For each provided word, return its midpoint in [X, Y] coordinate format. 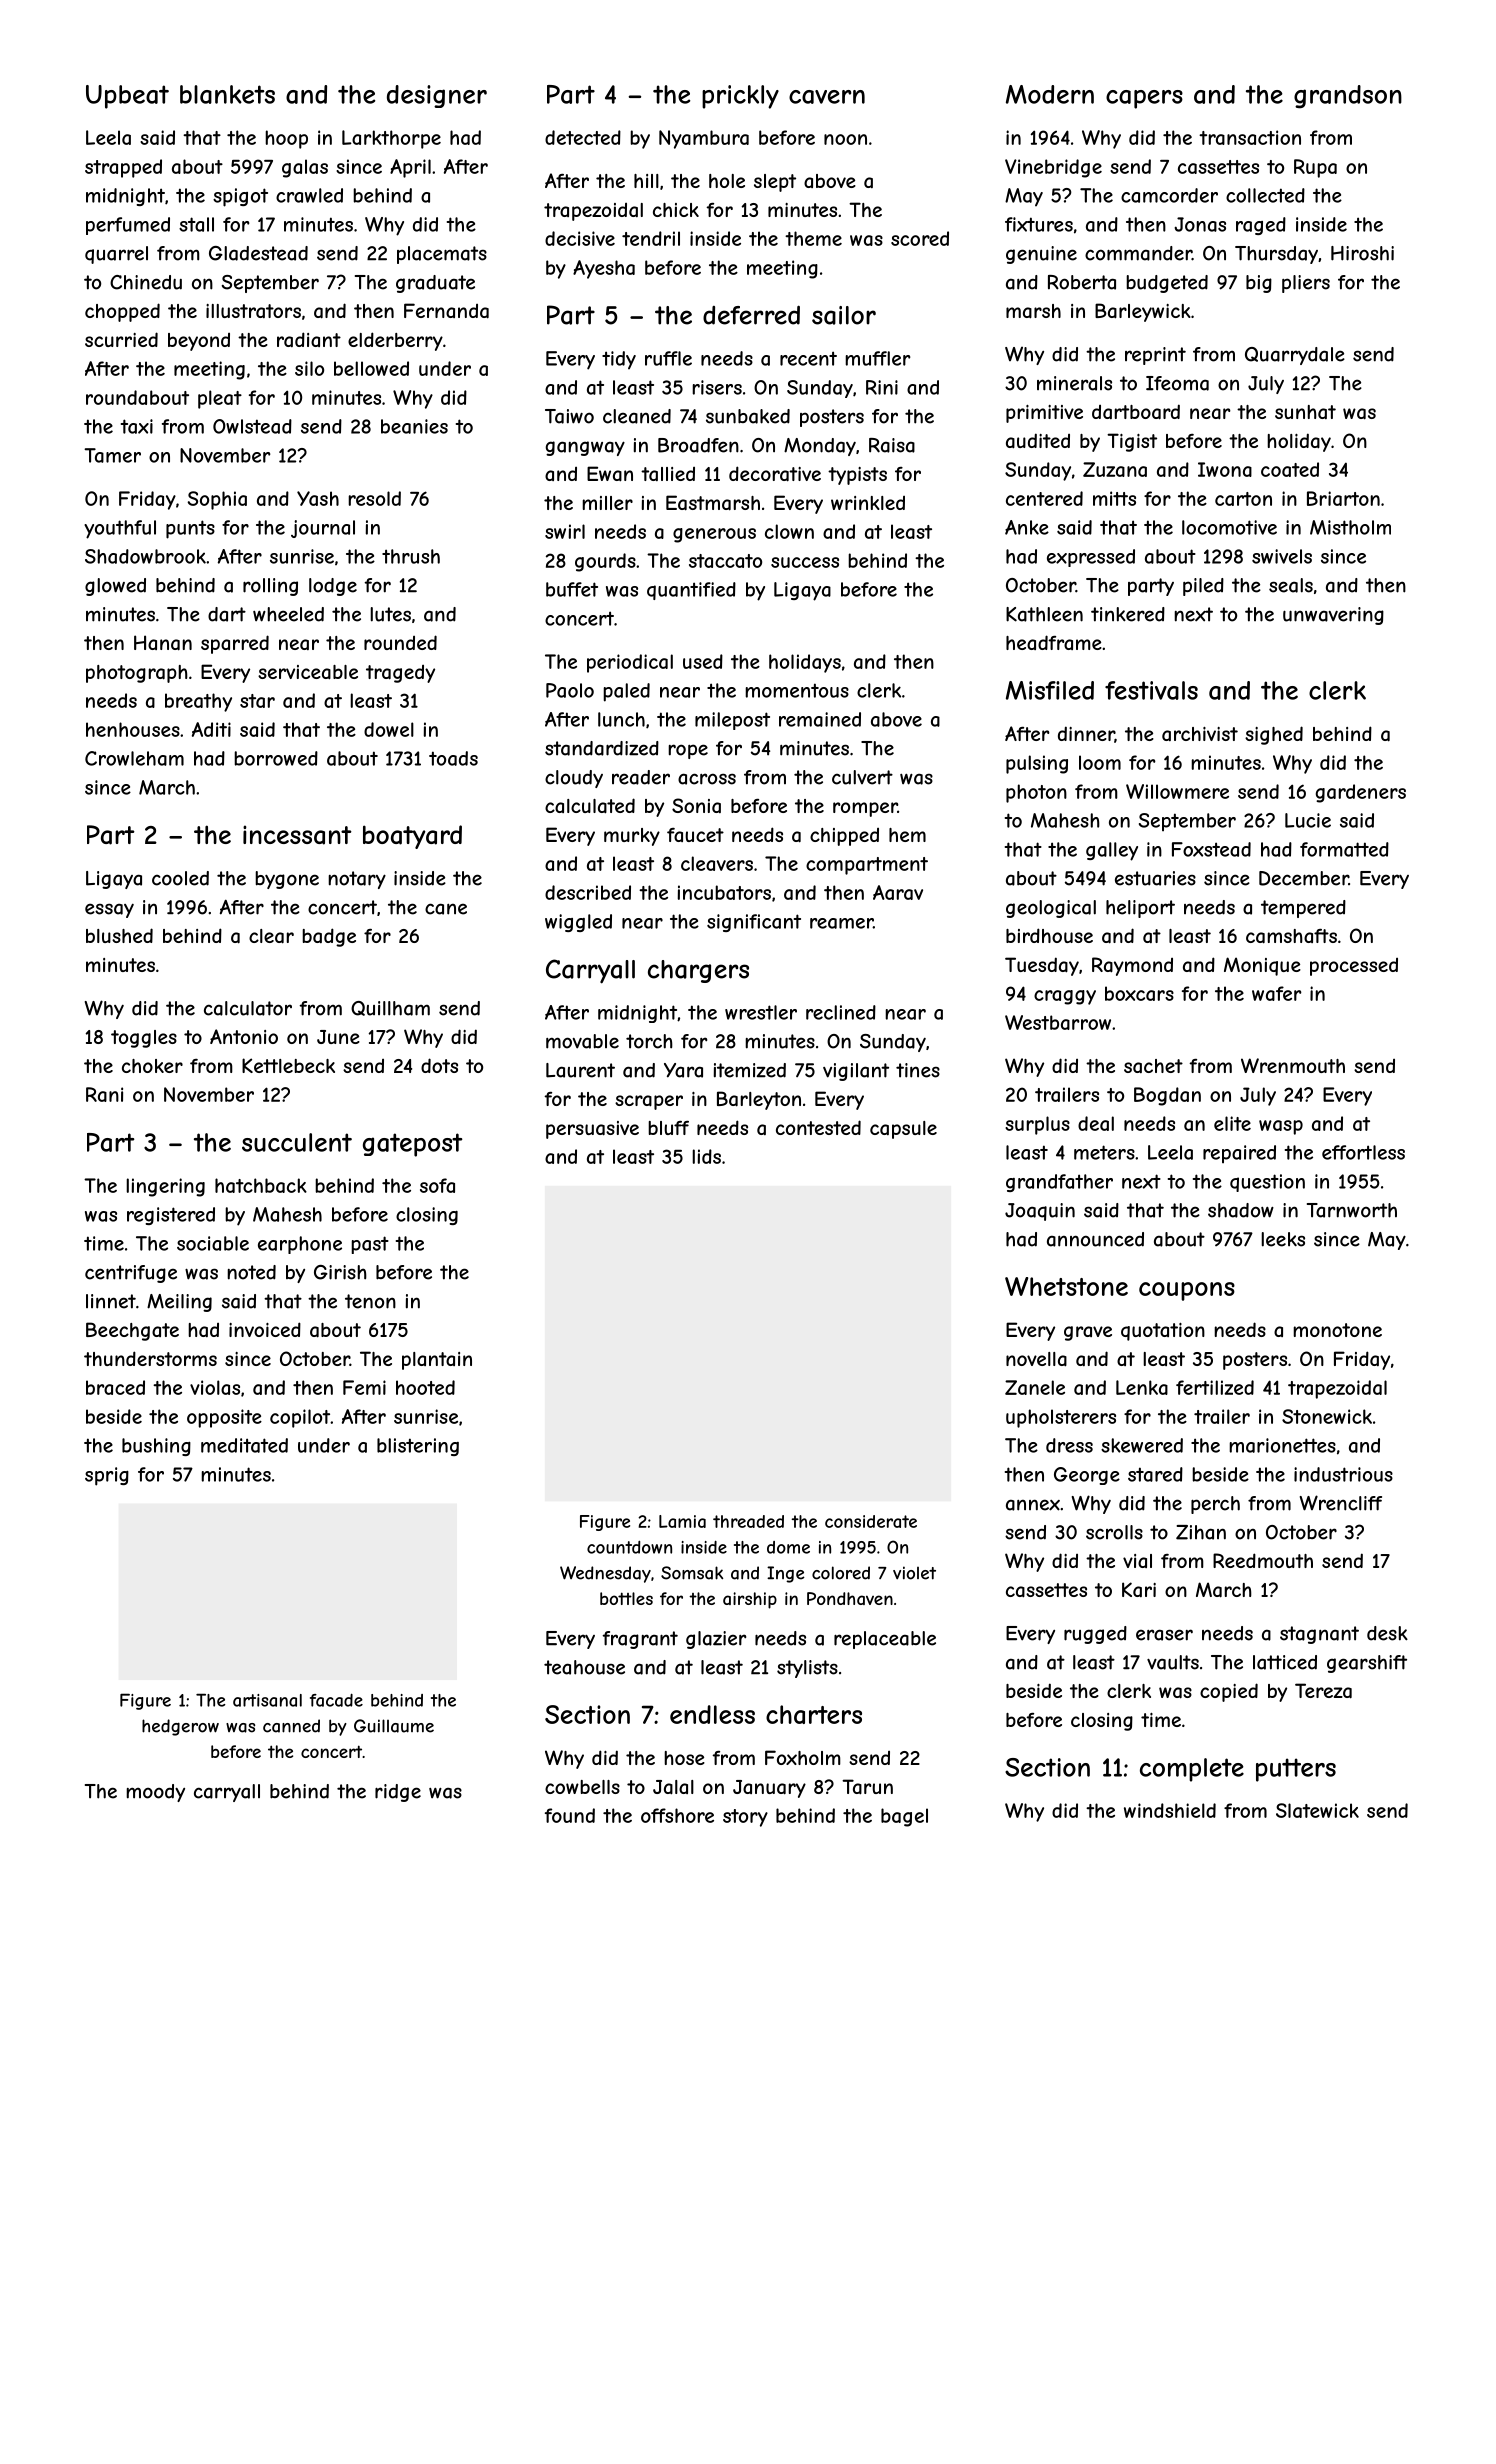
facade [336, 1700]
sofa [437, 1185]
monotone [1337, 1330]
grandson [1348, 97]
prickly [740, 97]
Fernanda [446, 311]
